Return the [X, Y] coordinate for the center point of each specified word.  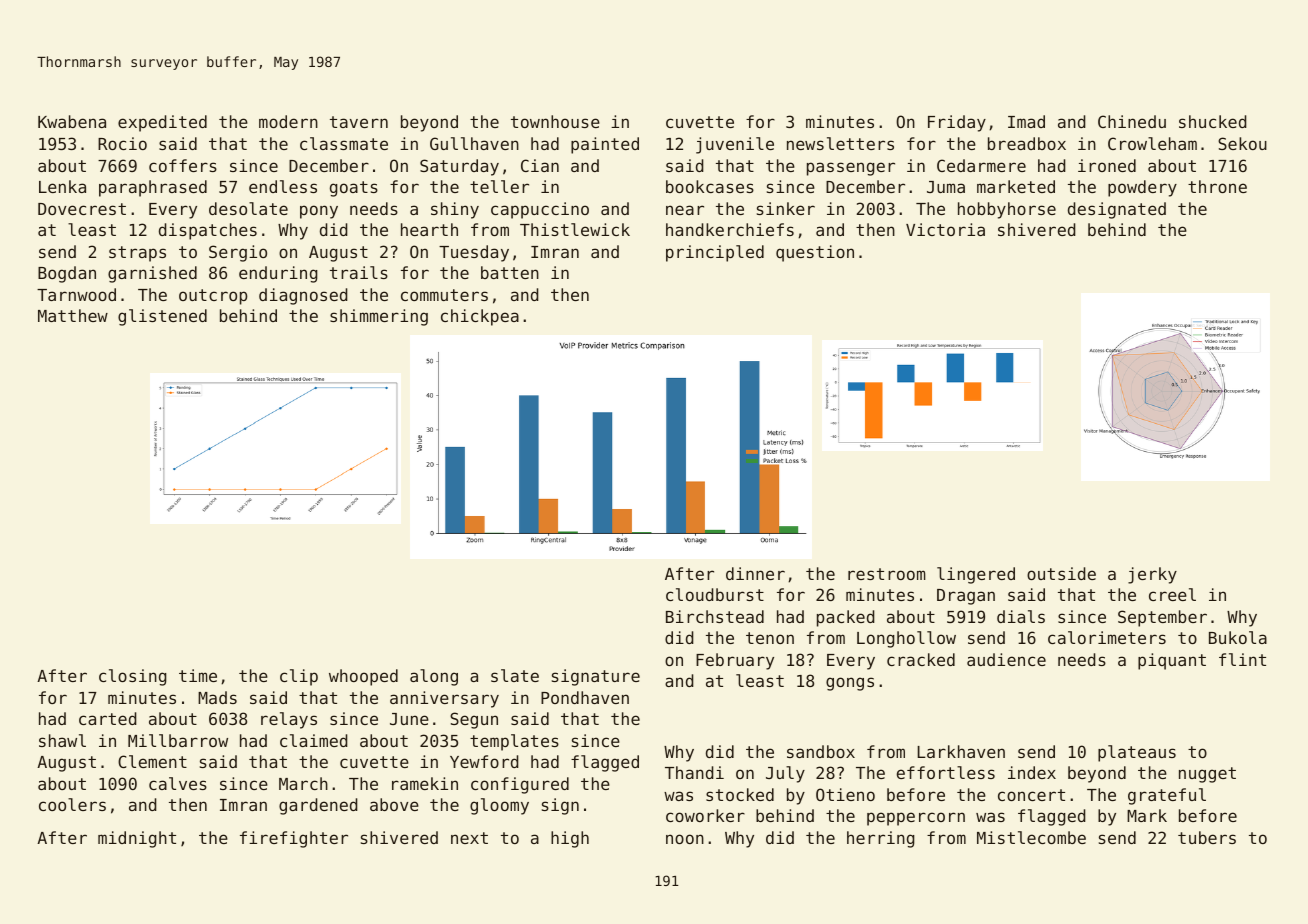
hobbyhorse [1007, 210]
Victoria [945, 229]
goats [354, 189]
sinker [786, 208]
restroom [887, 574]
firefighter [294, 839]
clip [299, 677]
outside [1061, 573]
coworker [705, 815]
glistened [162, 317]
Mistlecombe [1031, 837]
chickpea [480, 317]
